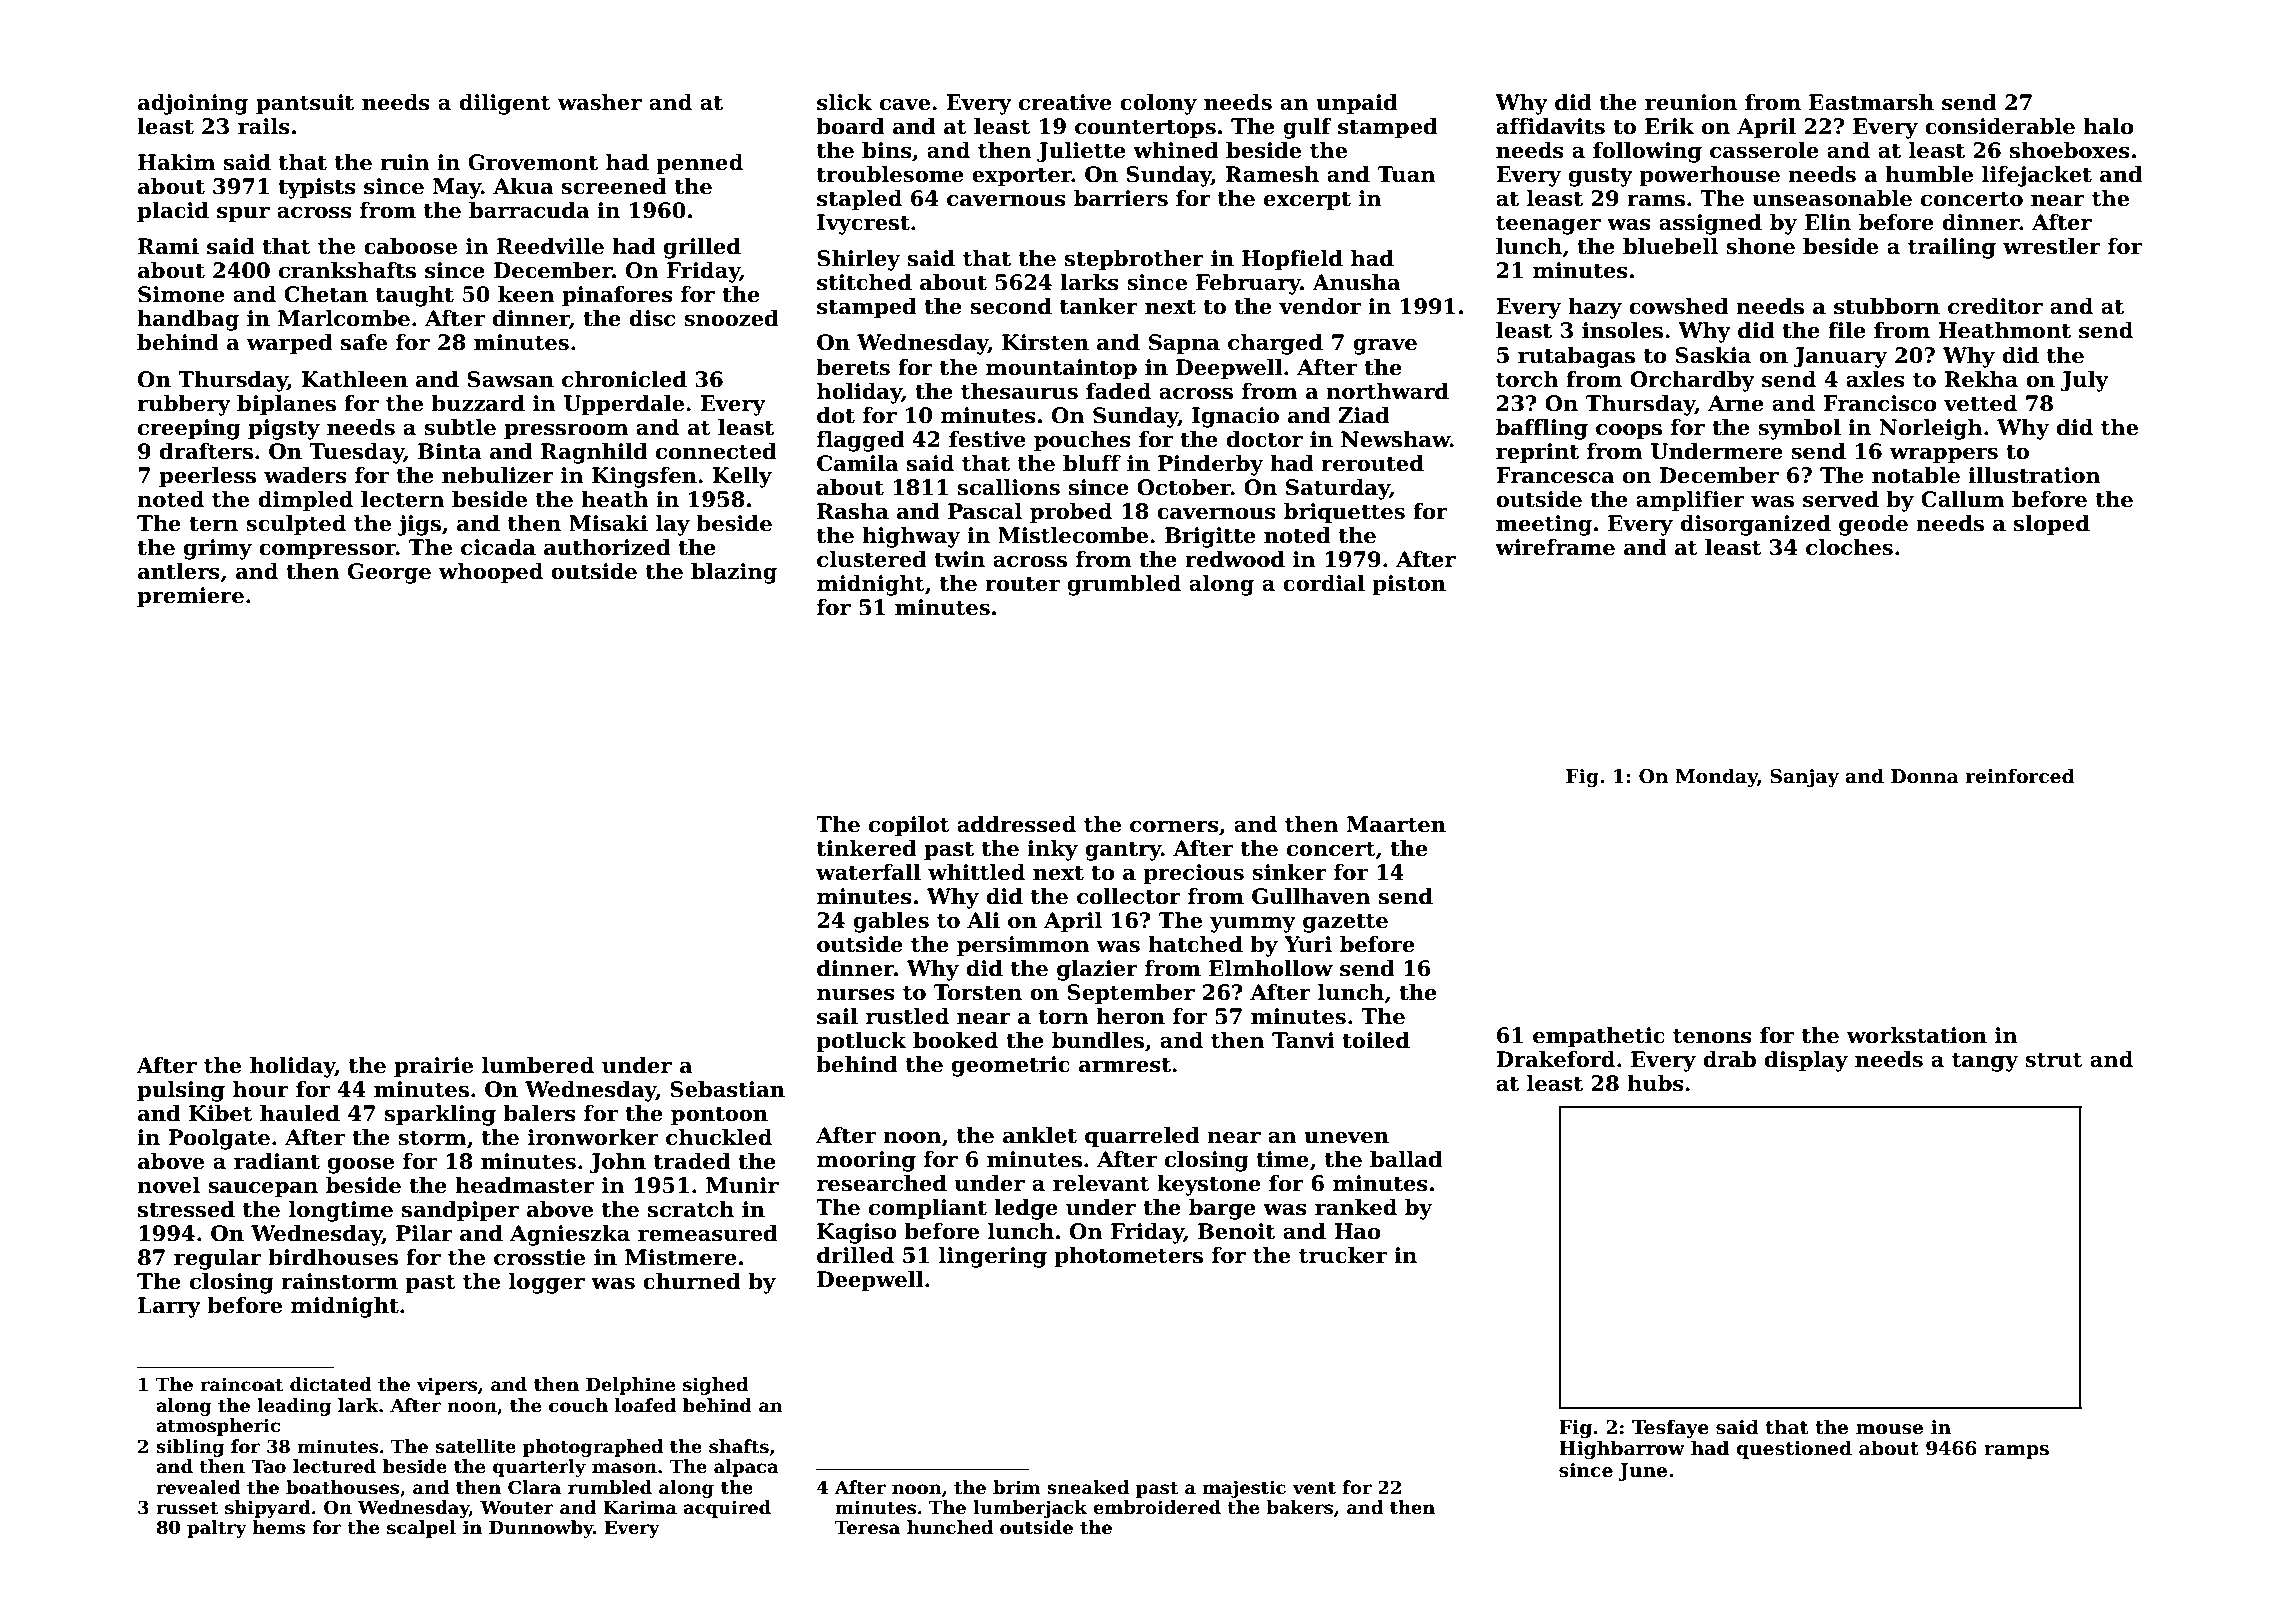 This page has width=2282, height=1614. Describe the element at coordinates (1244, 1489) in the page. I see `majestic` at that location.
